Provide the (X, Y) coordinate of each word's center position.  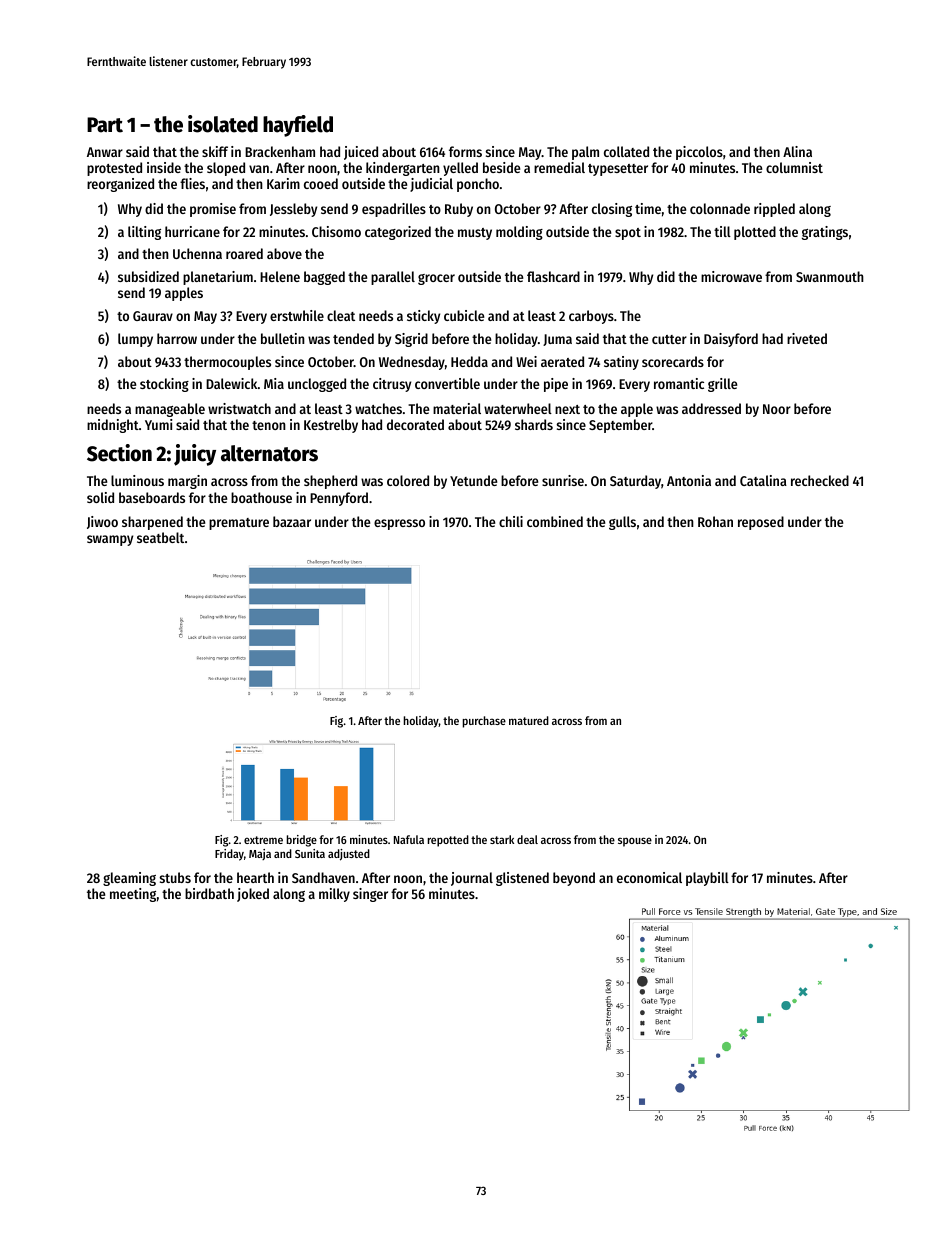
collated (626, 151)
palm (585, 153)
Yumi (158, 424)
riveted (807, 338)
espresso (399, 524)
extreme (263, 840)
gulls (622, 523)
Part (105, 125)
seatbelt (160, 537)
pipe (556, 385)
